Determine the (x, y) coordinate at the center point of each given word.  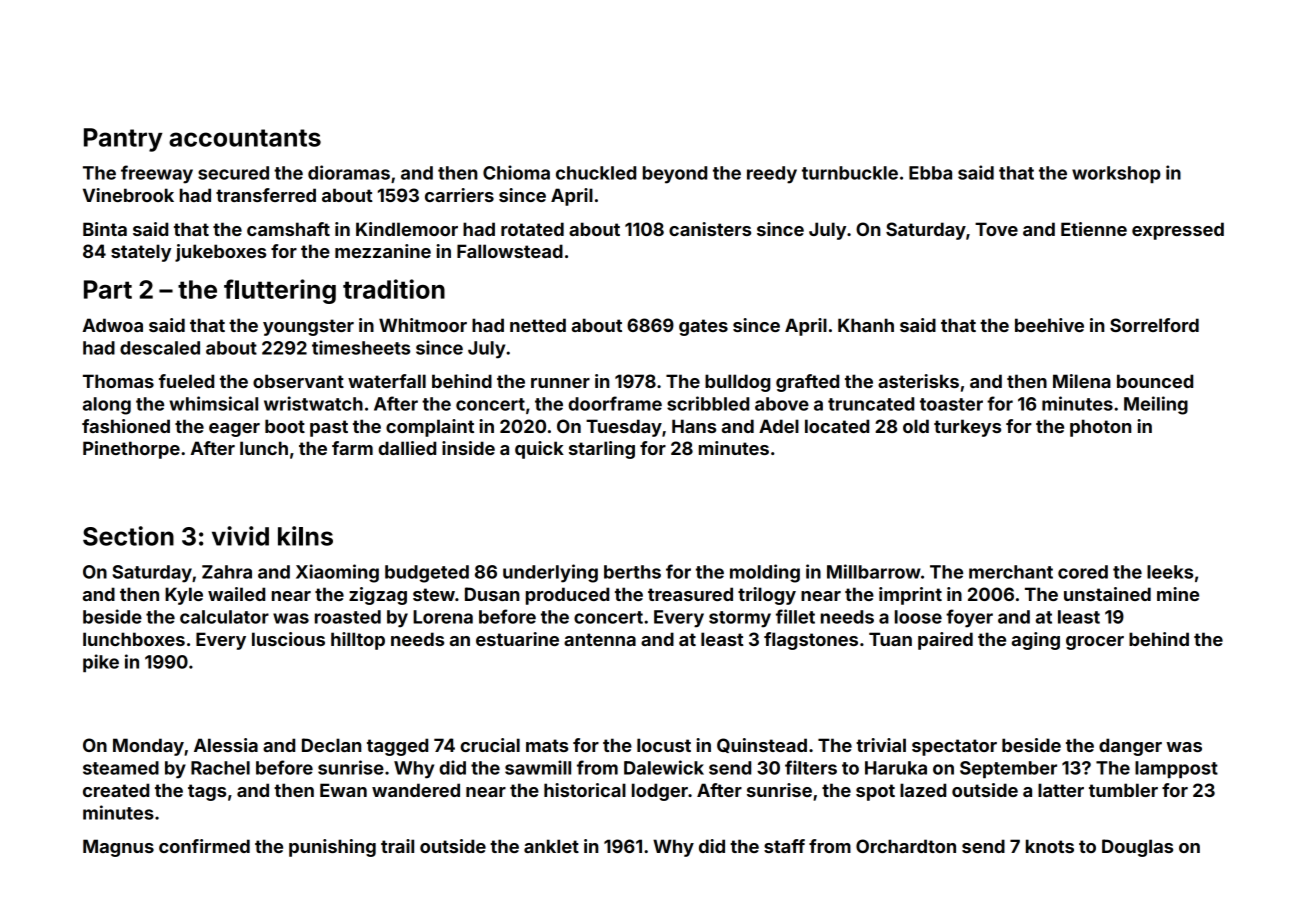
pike (101, 663)
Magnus (118, 848)
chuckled (596, 173)
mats (547, 745)
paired (945, 641)
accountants (245, 138)
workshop (1116, 174)
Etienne (1094, 229)
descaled (160, 348)
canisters (710, 229)
